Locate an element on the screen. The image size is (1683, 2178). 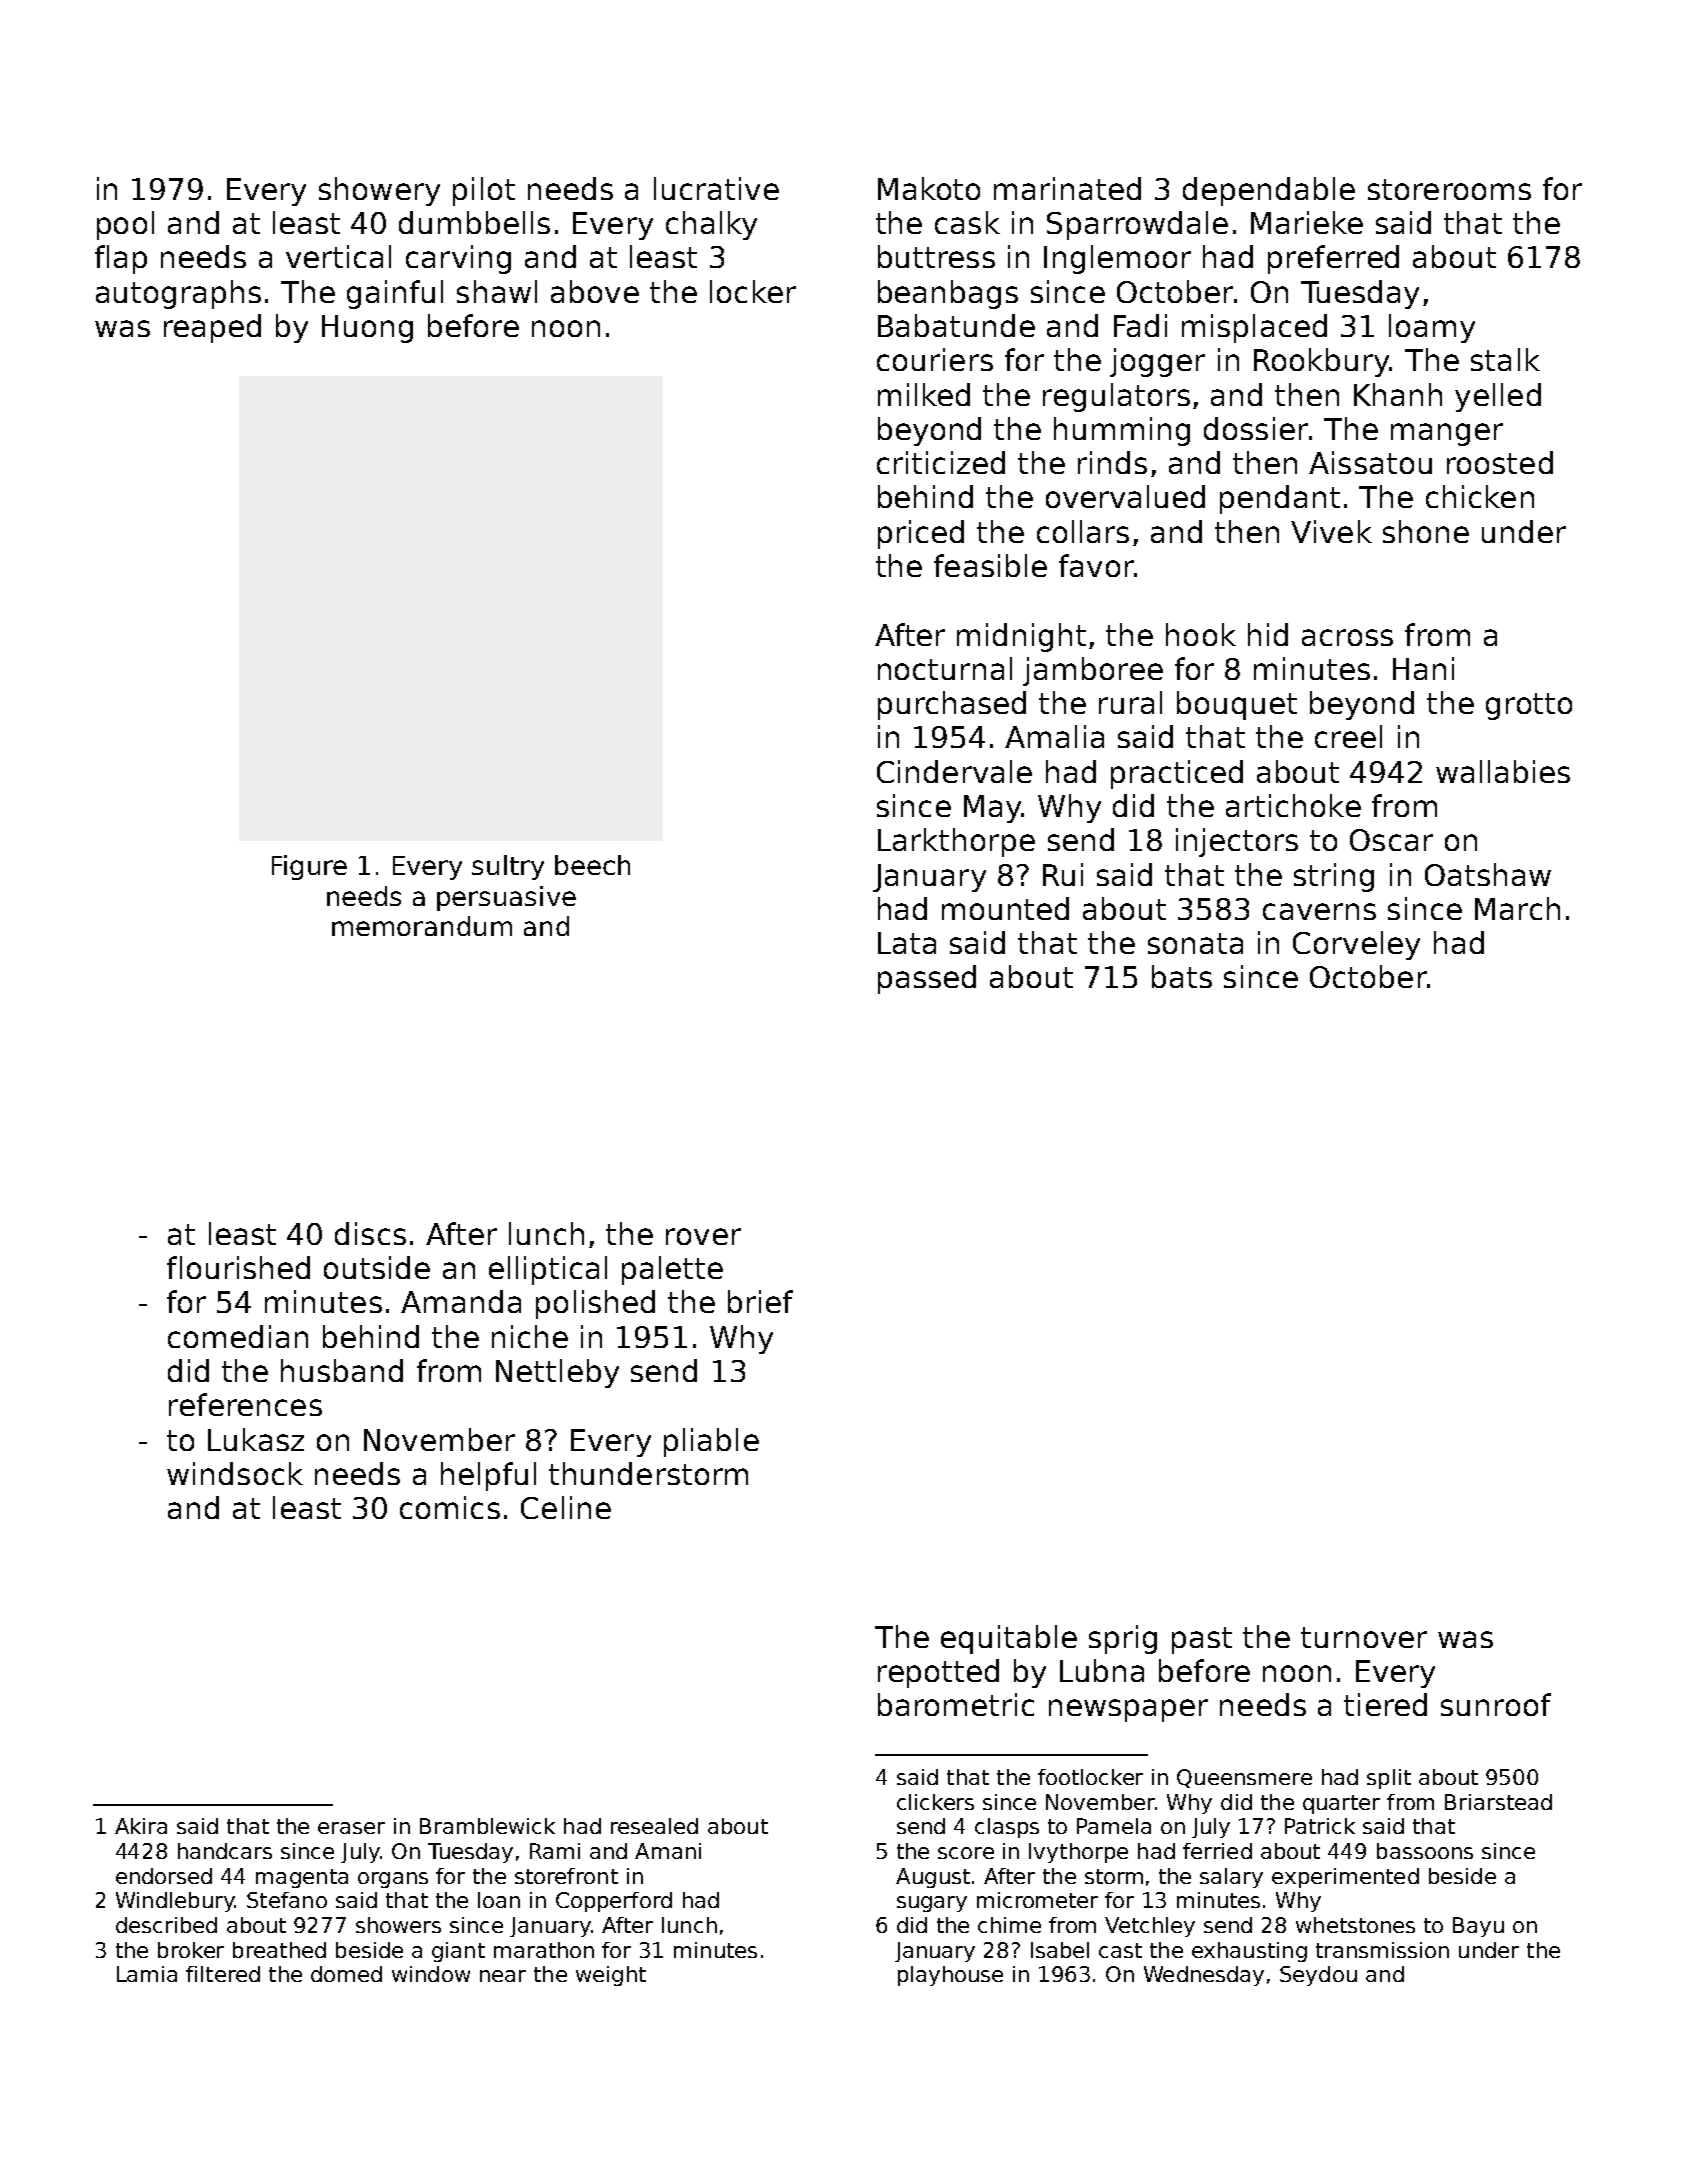
turnover is located at coordinates (1364, 1637).
